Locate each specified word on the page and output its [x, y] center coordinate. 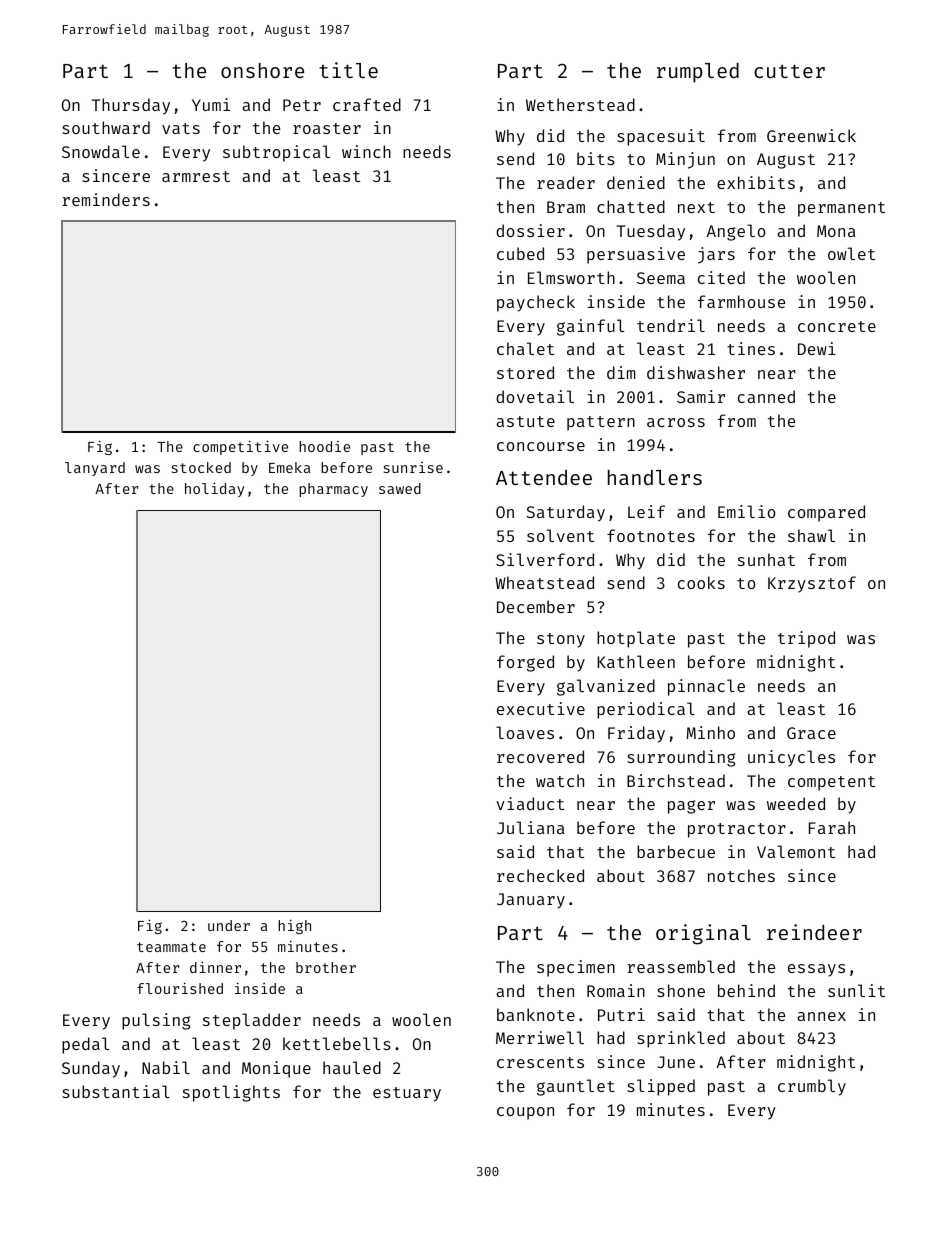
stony [561, 640]
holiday [214, 489]
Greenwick [811, 135]
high [294, 926]
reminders [106, 199]
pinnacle [706, 687]
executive [541, 708]
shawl [811, 535]
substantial [116, 1091]
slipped [661, 1087]
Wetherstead [580, 104]
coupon [525, 1113]
